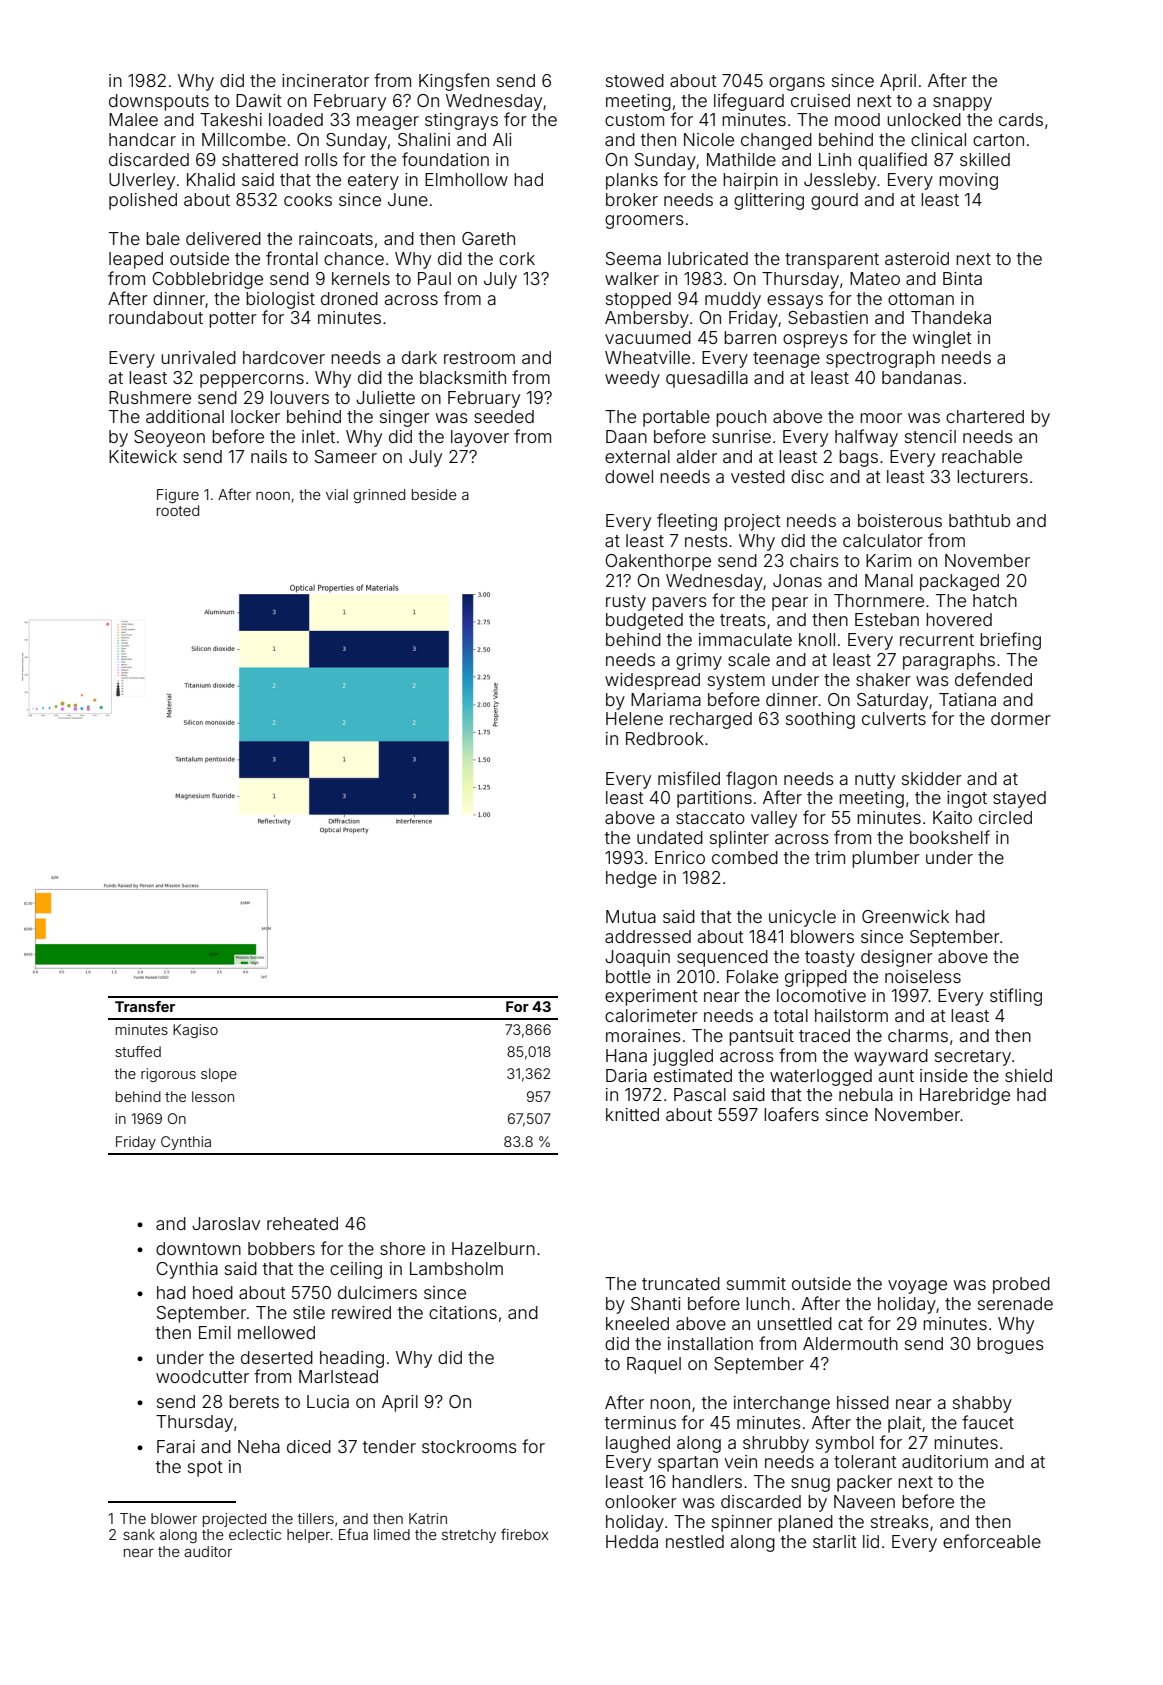 Image resolution: width=1163 pixels, height=1685 pixels. What do you see at coordinates (632, 379) in the page?
I see `weedy` at bounding box center [632, 379].
